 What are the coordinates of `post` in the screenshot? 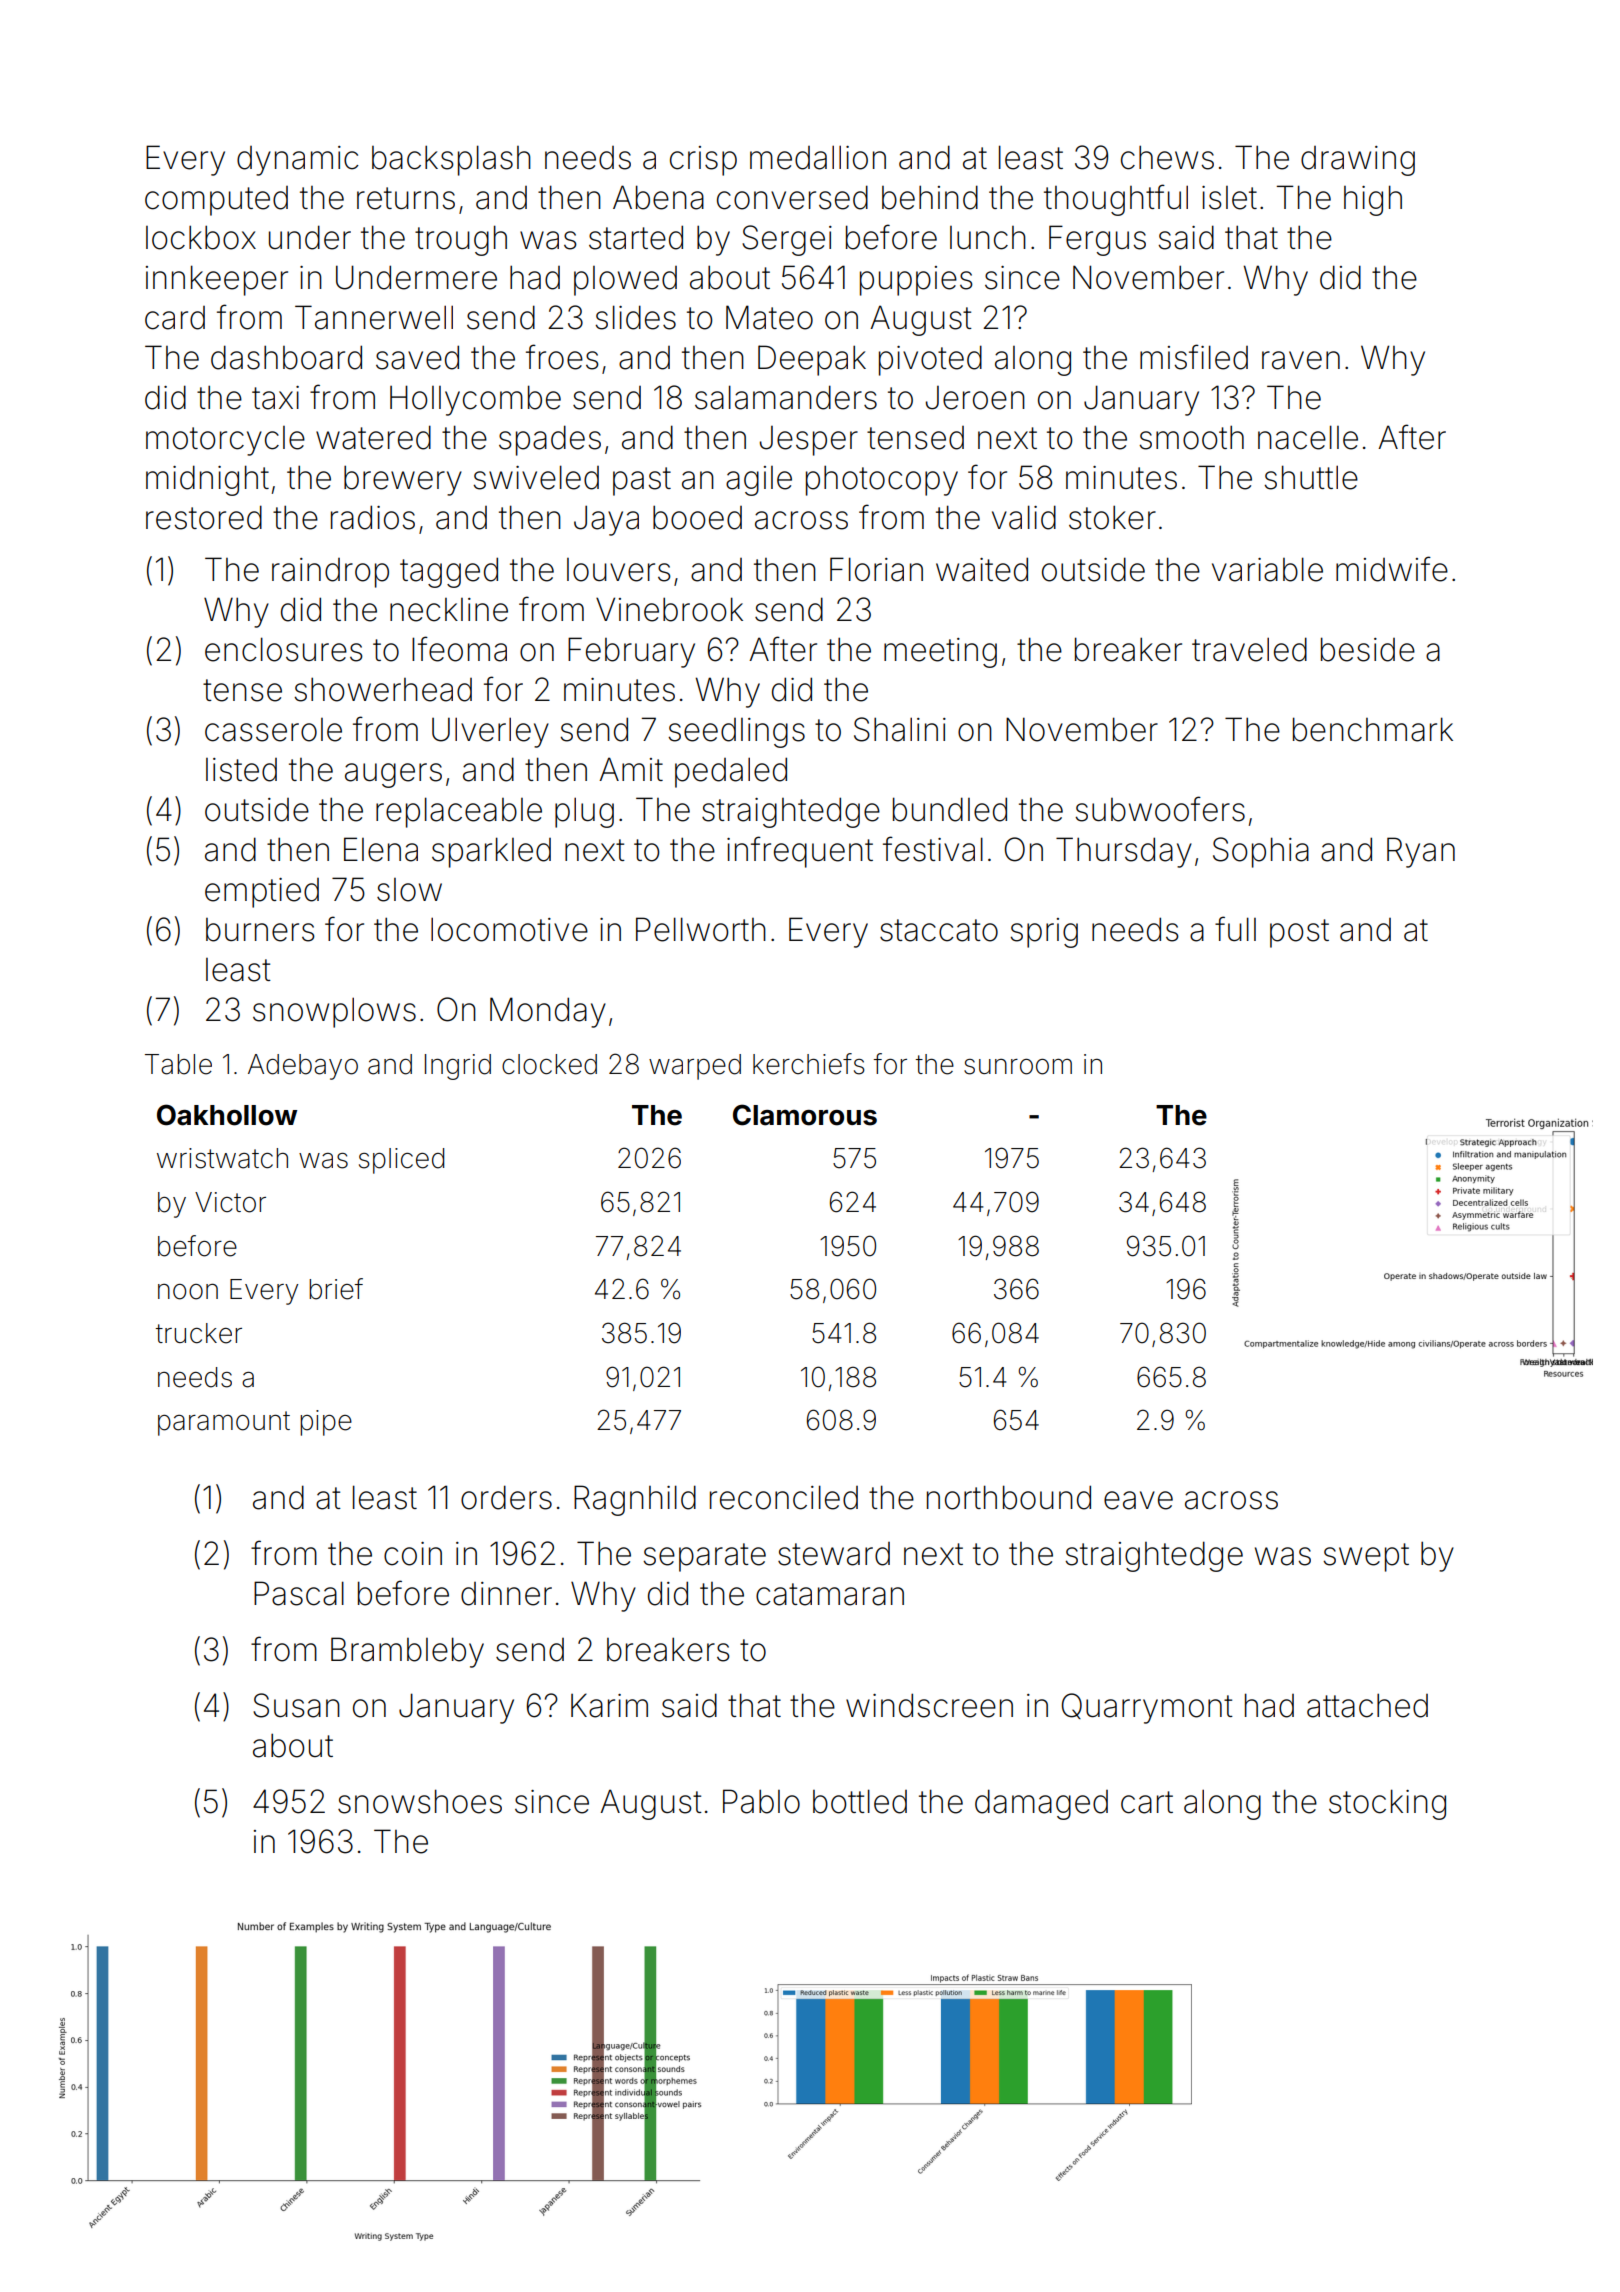 It's located at (1299, 933).
